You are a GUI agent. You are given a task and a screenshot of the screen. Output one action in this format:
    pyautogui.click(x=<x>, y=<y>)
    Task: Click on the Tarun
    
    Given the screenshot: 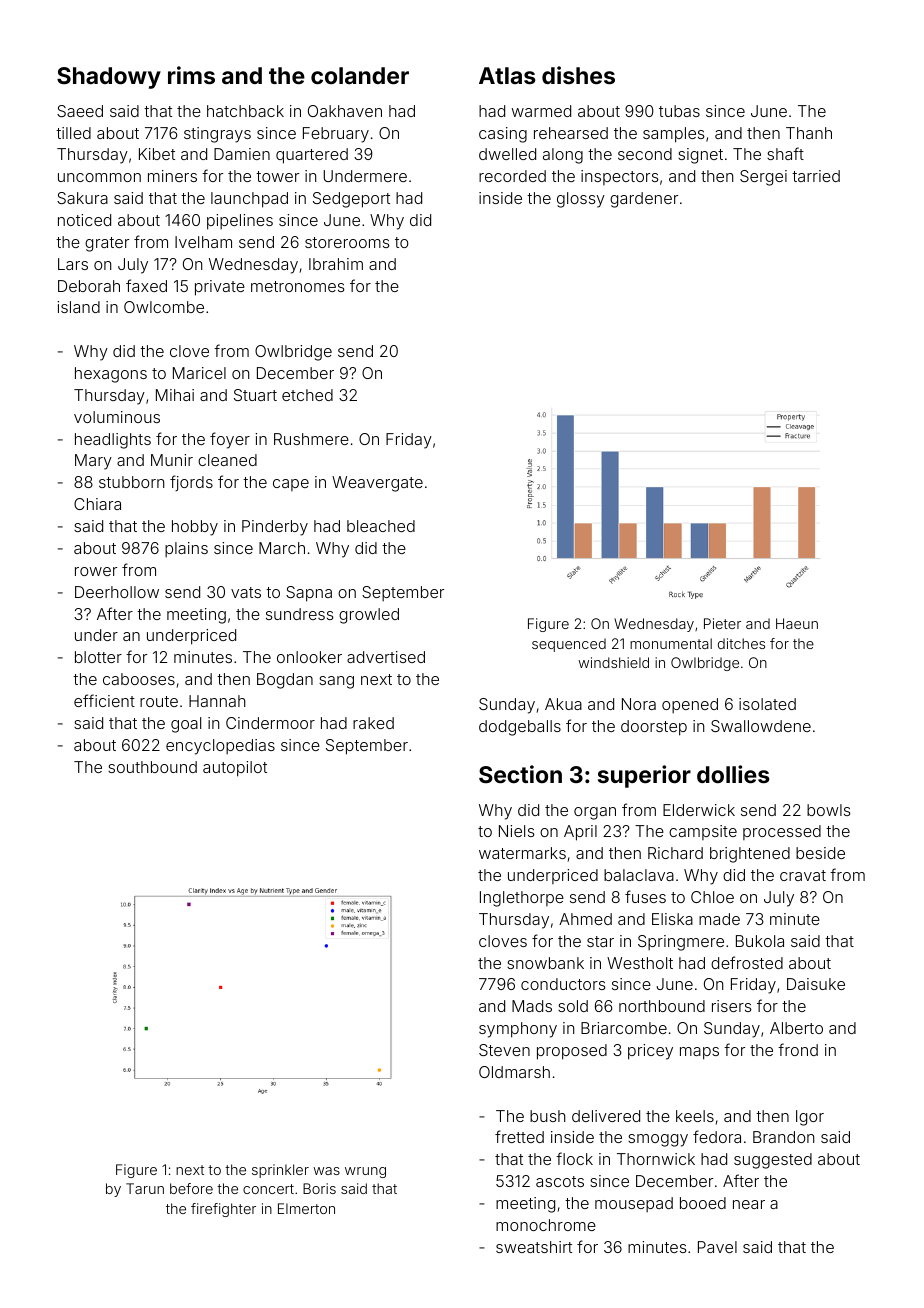 What is the action you would take?
    pyautogui.click(x=145, y=1188)
